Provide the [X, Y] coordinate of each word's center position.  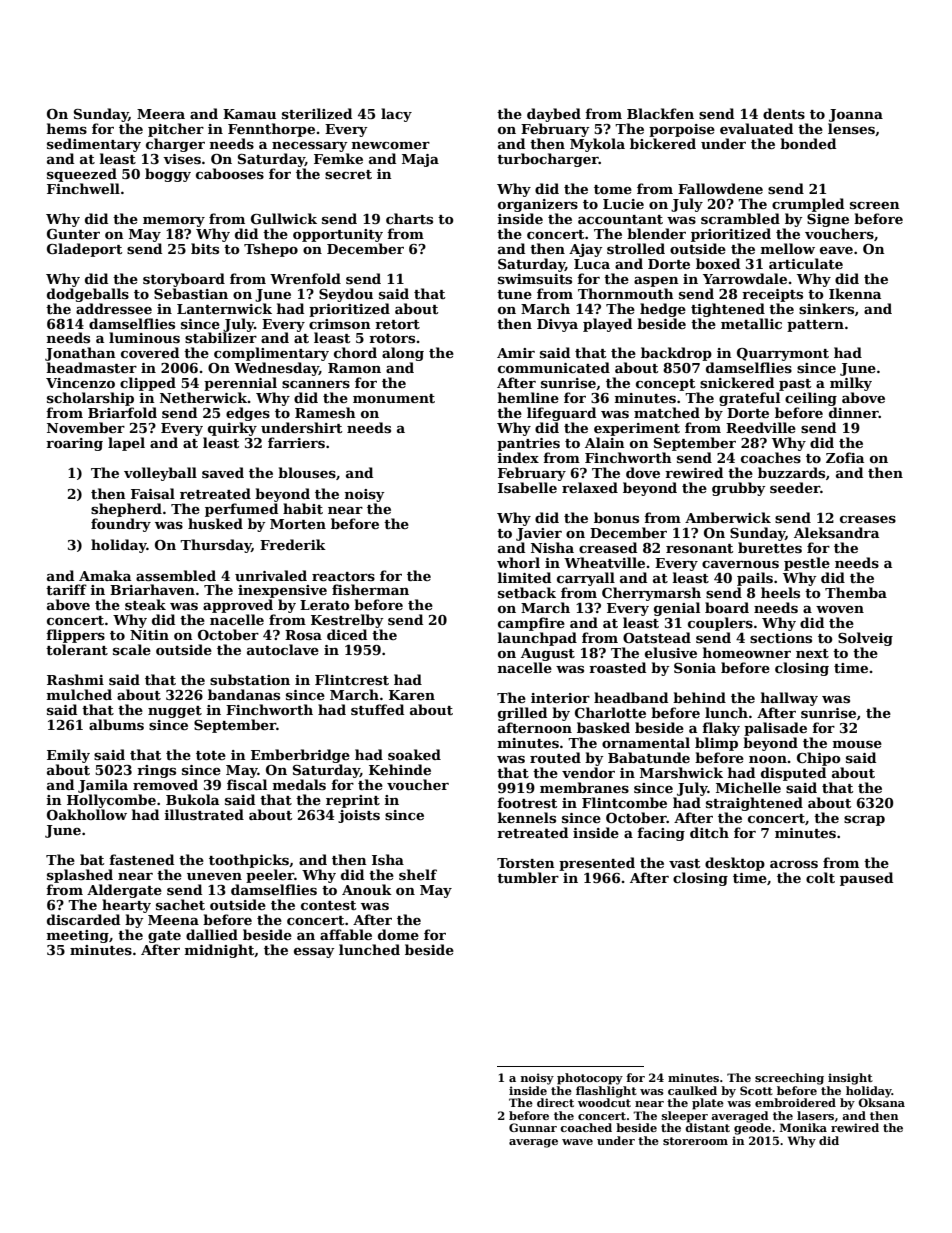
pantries [528, 444]
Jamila [103, 786]
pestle [807, 564]
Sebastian [191, 293]
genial [677, 609]
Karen [412, 695]
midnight [220, 951]
